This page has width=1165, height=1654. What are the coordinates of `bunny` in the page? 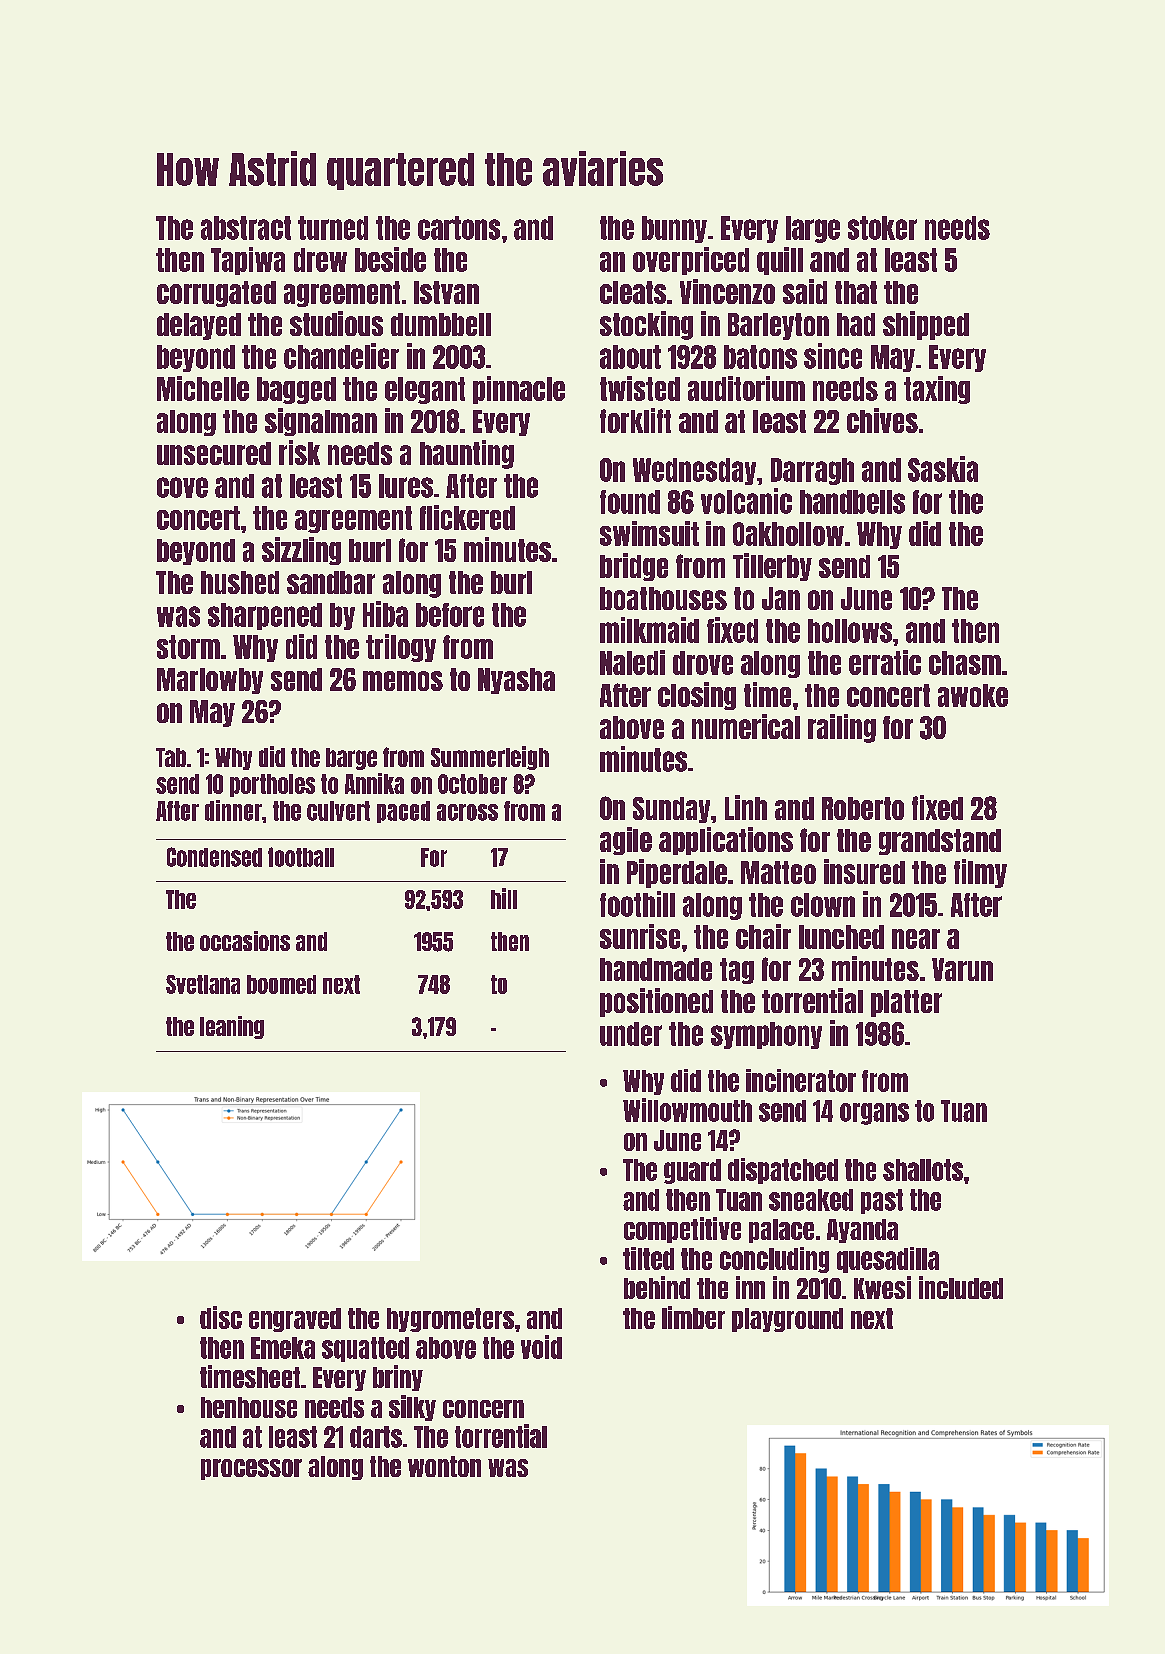 It's located at (674, 229).
